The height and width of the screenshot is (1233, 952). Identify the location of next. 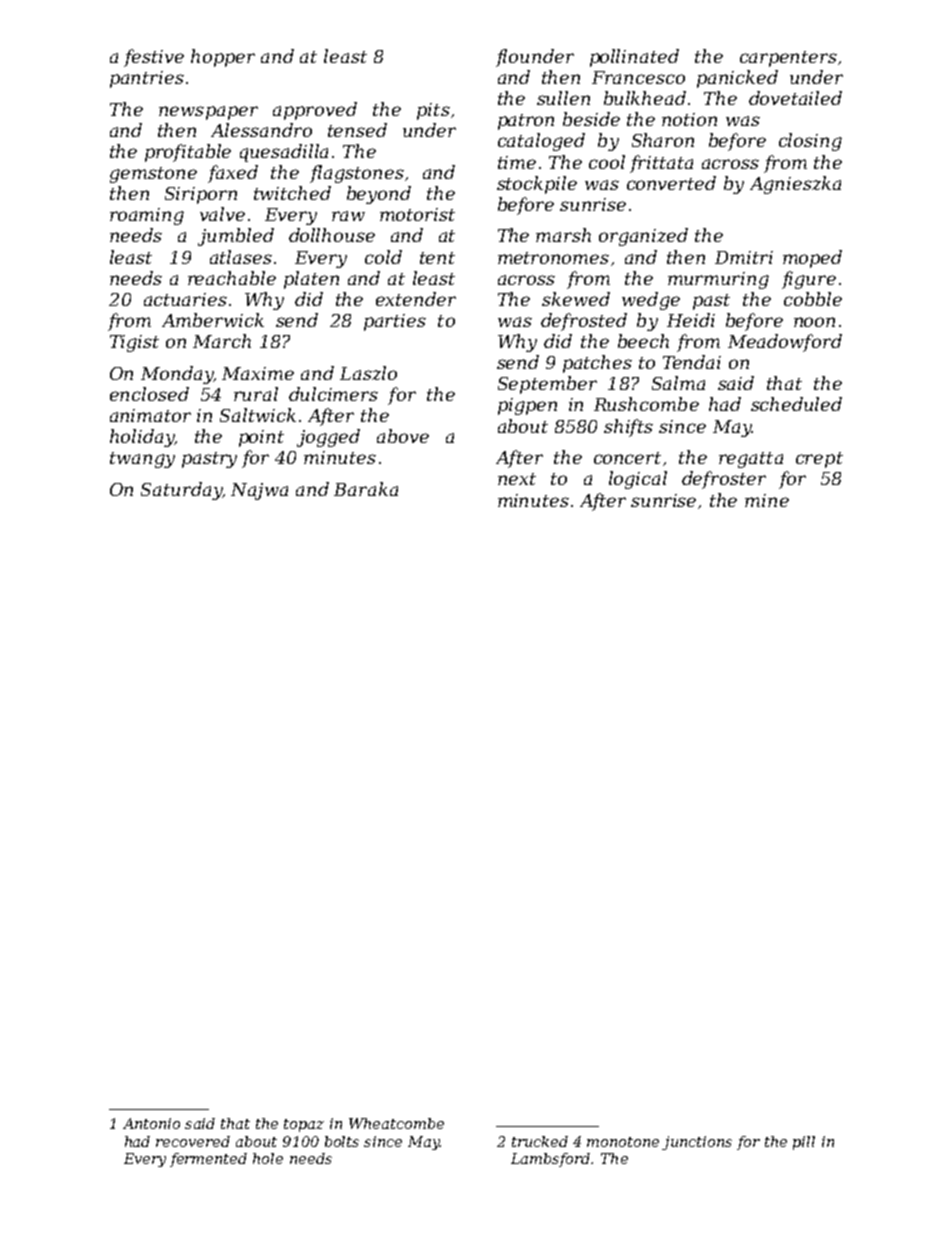
(517, 479).
